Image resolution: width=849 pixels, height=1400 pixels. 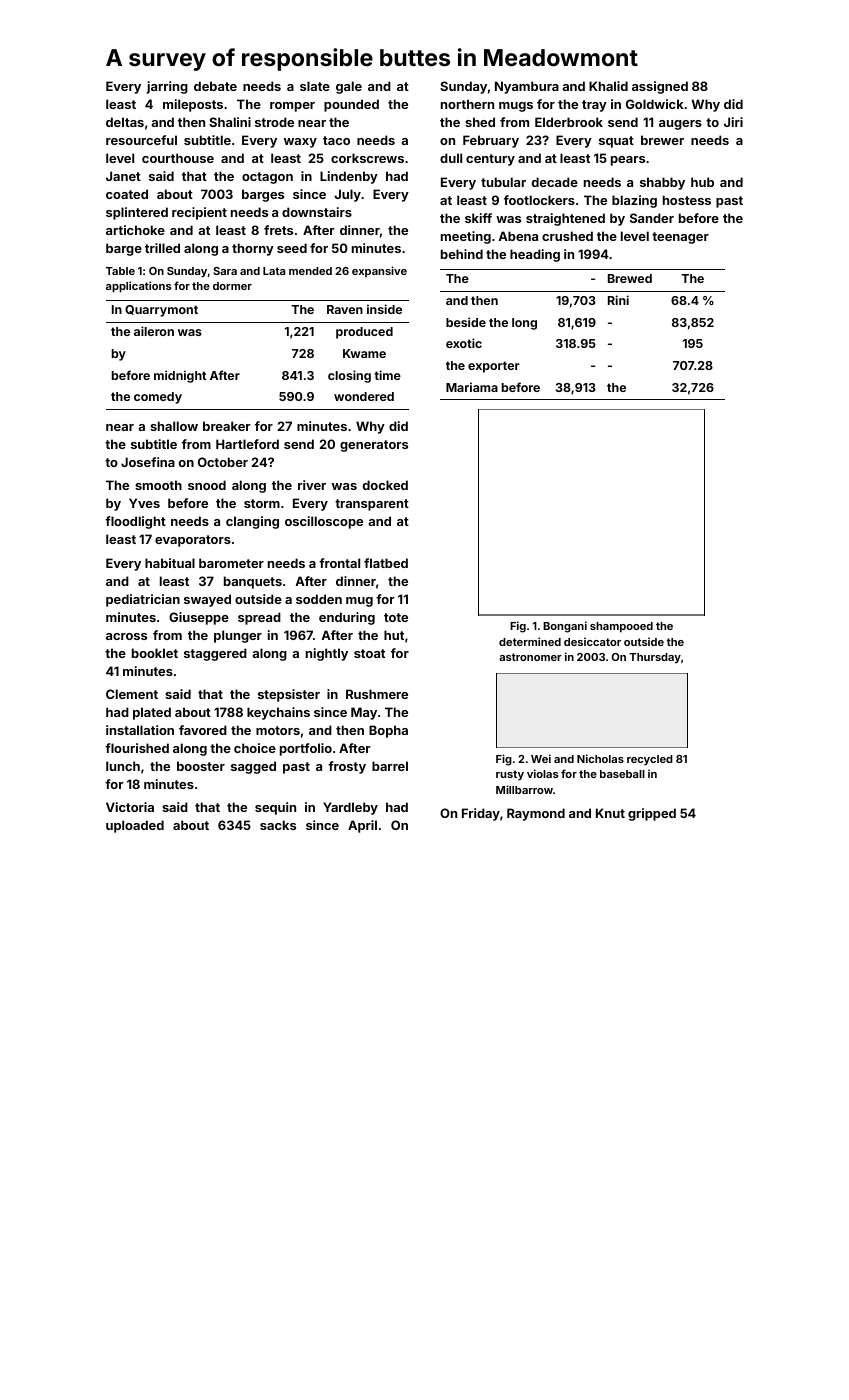 I want to click on Brewed, so click(x=630, y=278).
